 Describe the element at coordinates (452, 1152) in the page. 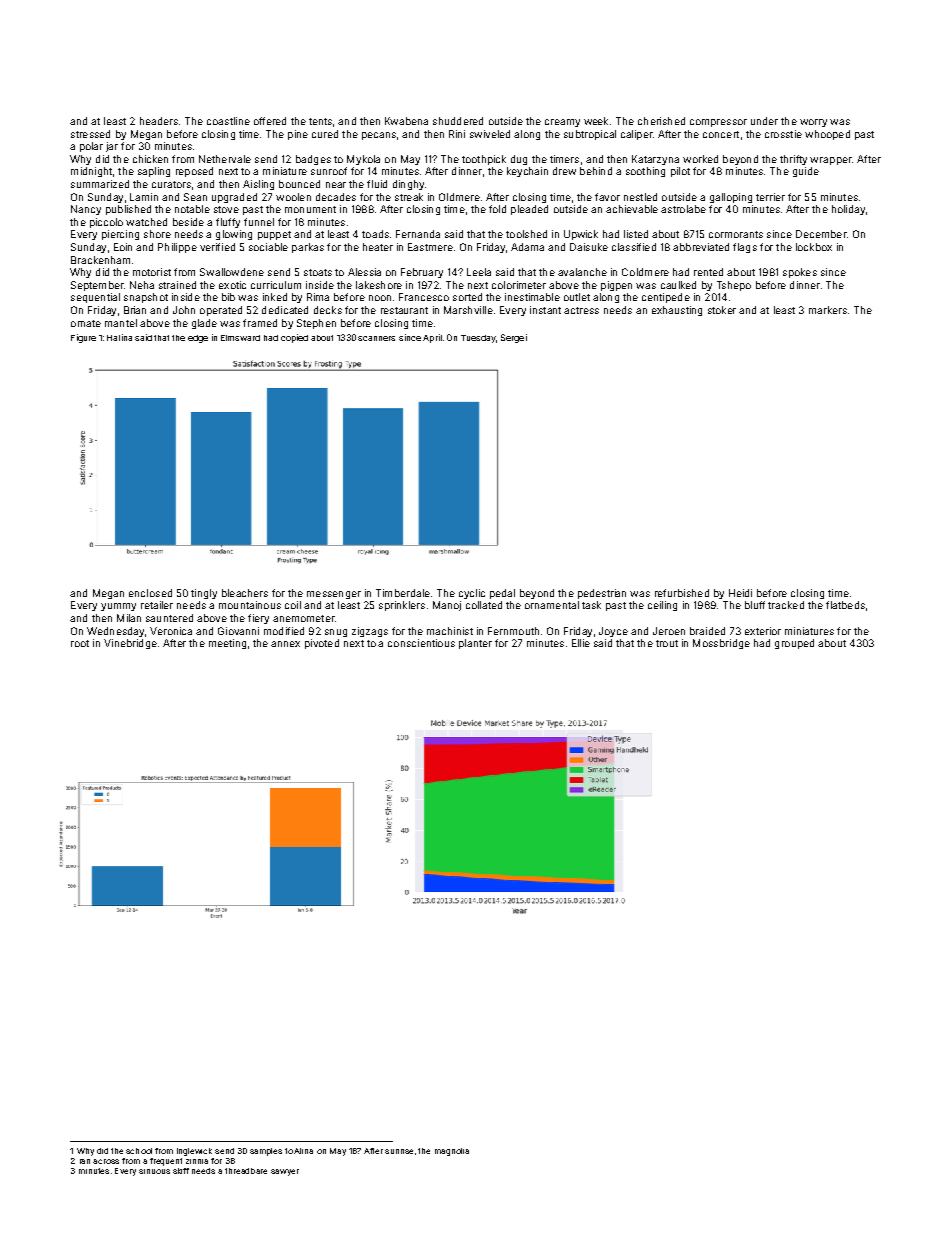

I see `magnolia` at that location.
